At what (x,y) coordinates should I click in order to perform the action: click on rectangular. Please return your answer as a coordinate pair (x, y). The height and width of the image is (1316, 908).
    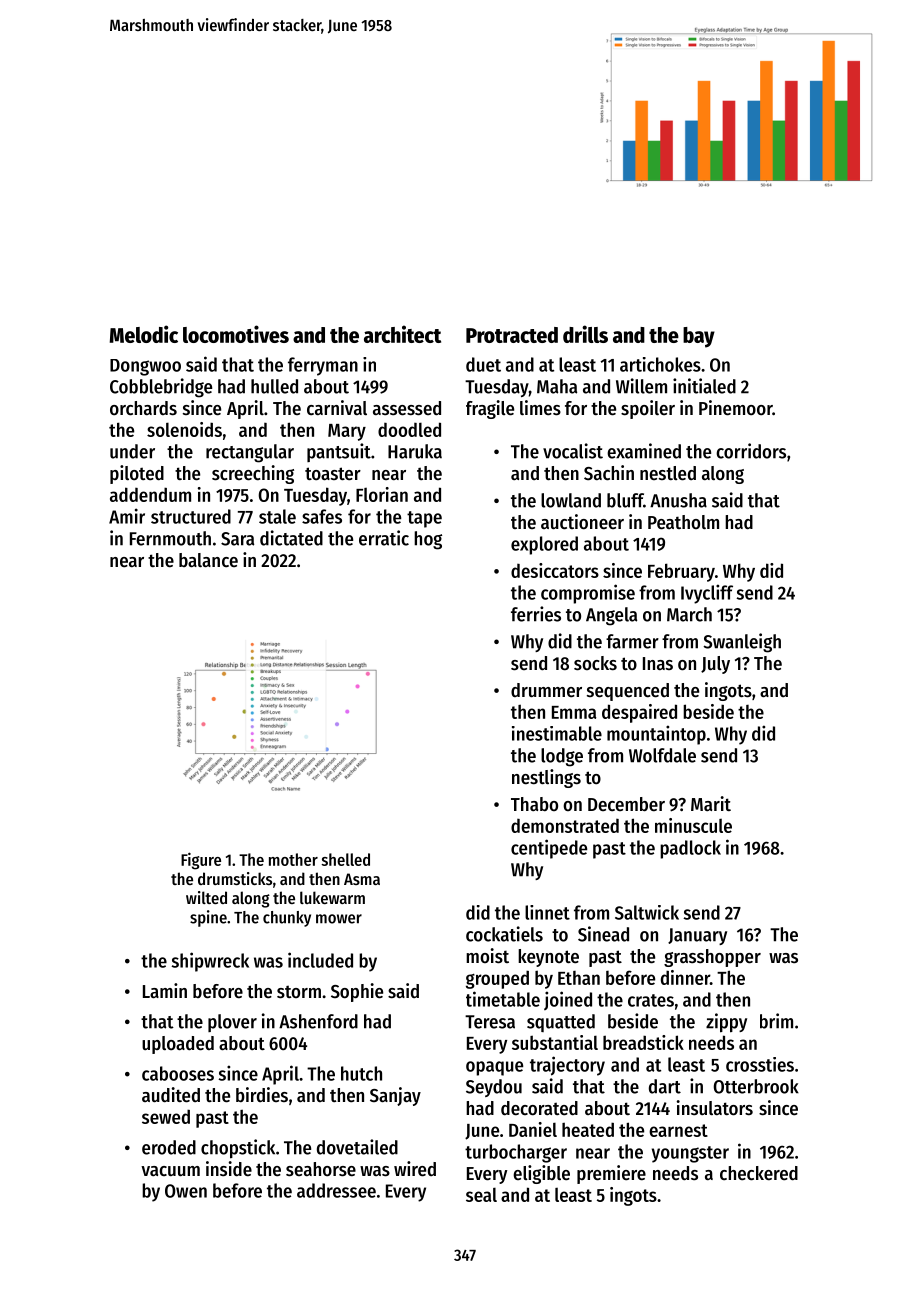
    Looking at the image, I should click on (250, 453).
